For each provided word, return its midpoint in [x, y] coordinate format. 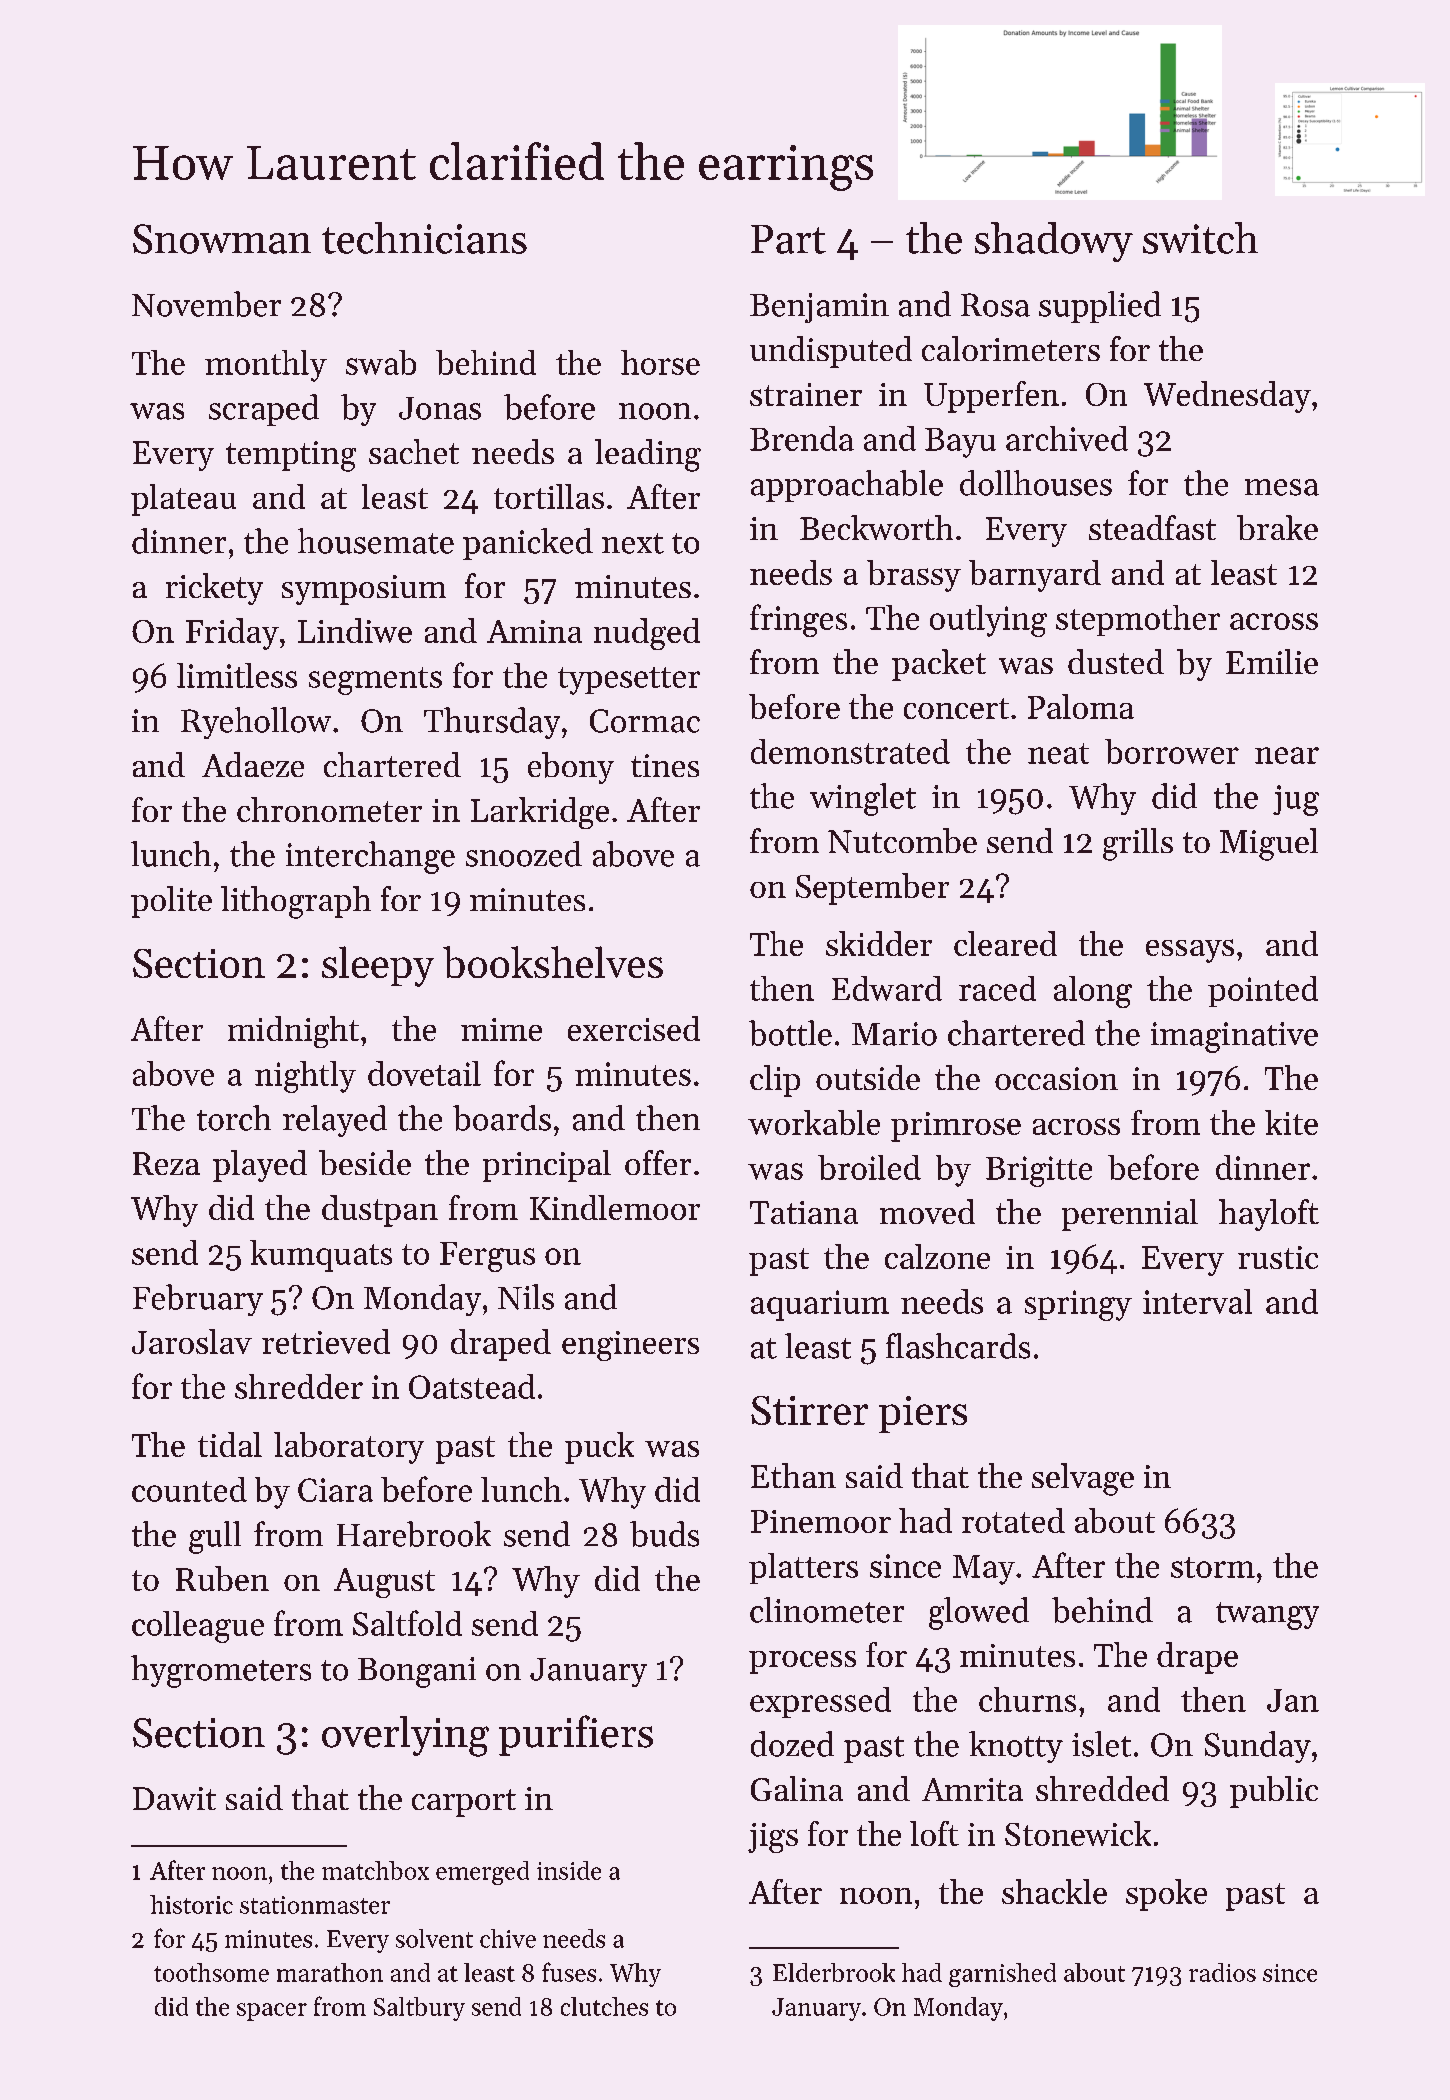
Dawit [174, 1798]
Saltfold [407, 1623]
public [1274, 1792]
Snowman [222, 239]
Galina [797, 1788]
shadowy [1054, 242]
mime [501, 1029]
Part [788, 239]
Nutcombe [902, 840]
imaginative [1234, 1037]
